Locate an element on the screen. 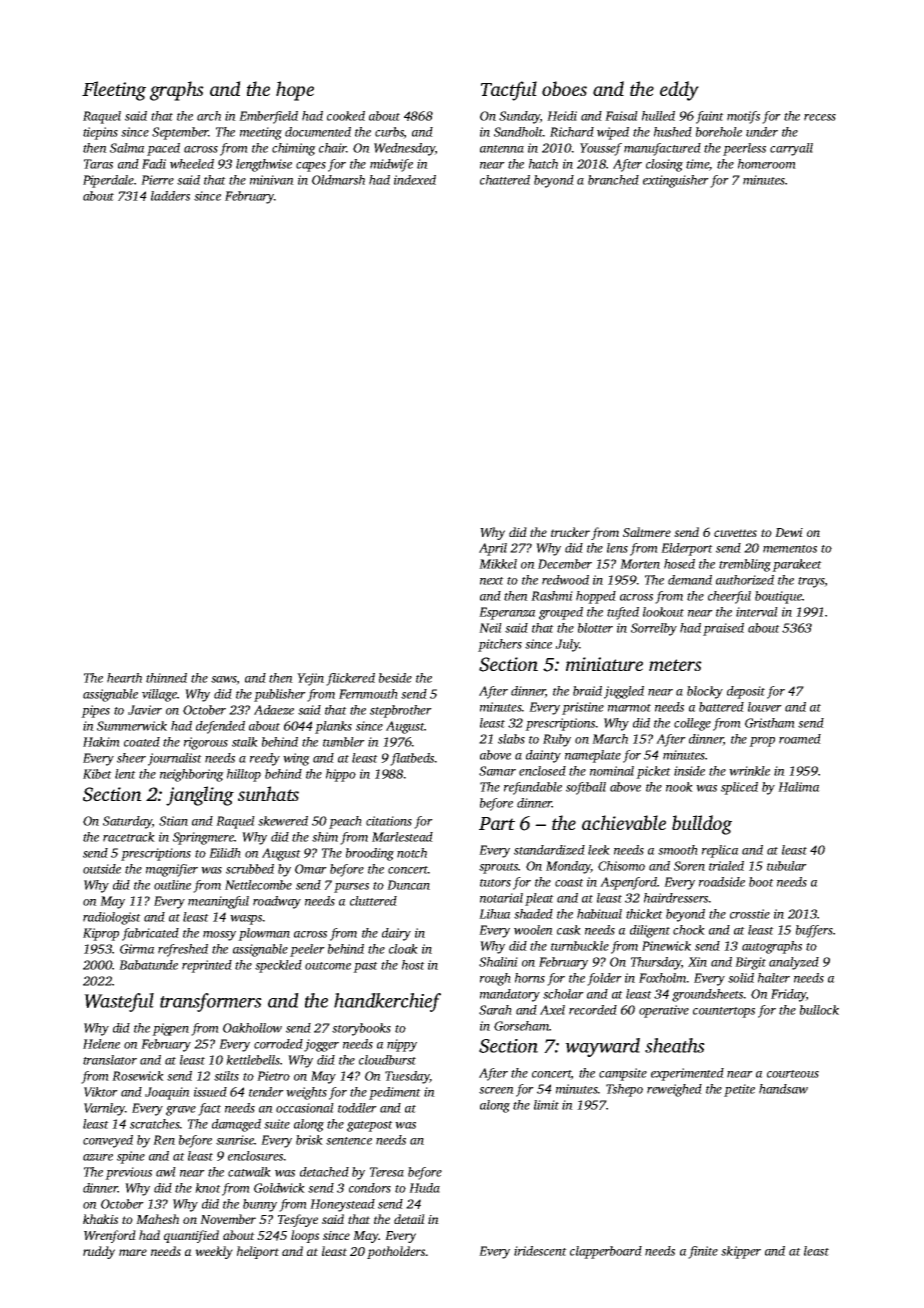  wrinkle is located at coordinates (749, 771).
